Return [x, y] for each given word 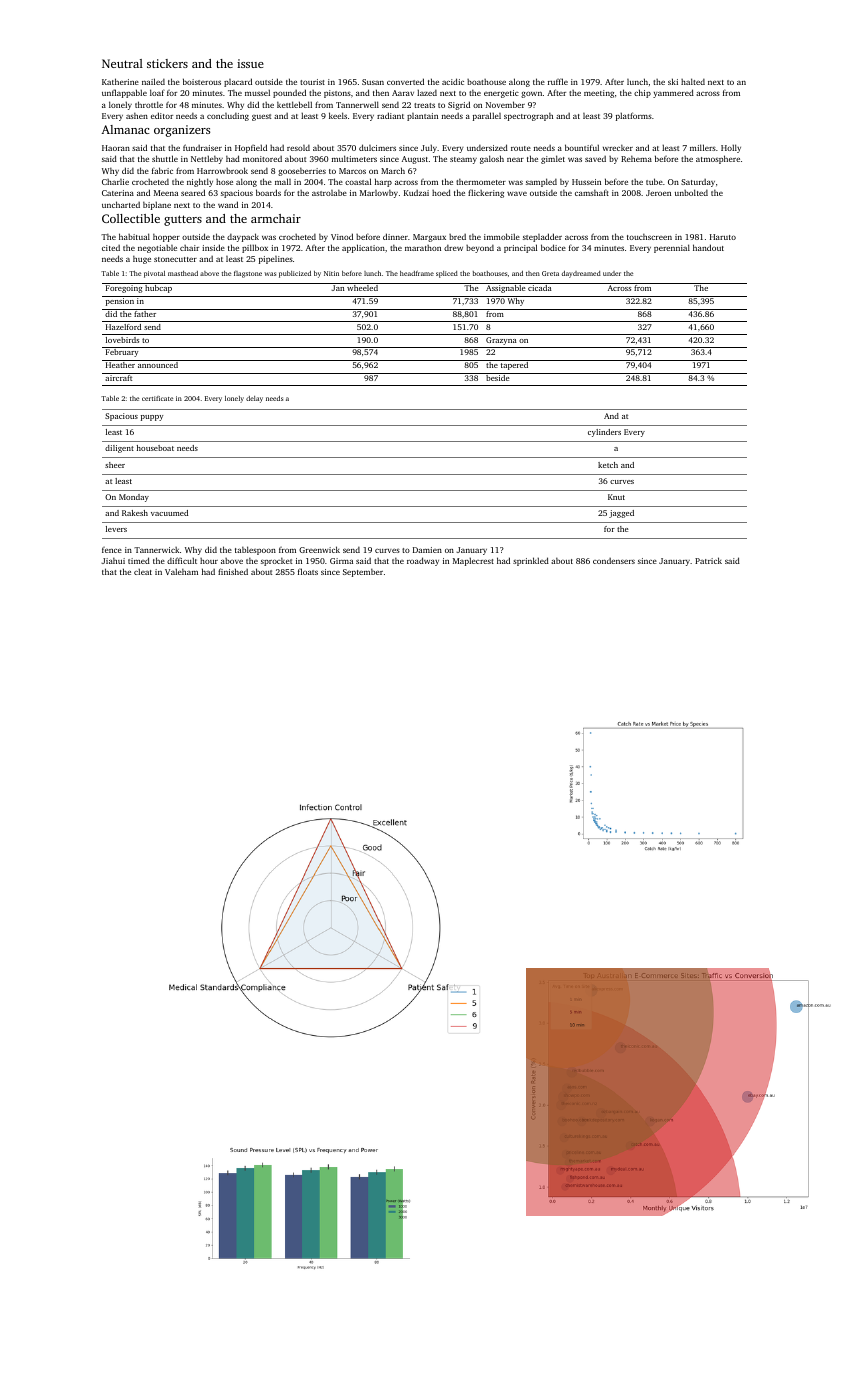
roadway [423, 561]
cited [111, 248]
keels [338, 115]
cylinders [604, 433]
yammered [673, 93]
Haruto [723, 237]
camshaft [592, 192]
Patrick [708, 560]
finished [233, 571]
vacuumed [169, 513]
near [515, 160]
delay [254, 399]
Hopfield [251, 148]
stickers [167, 63]
